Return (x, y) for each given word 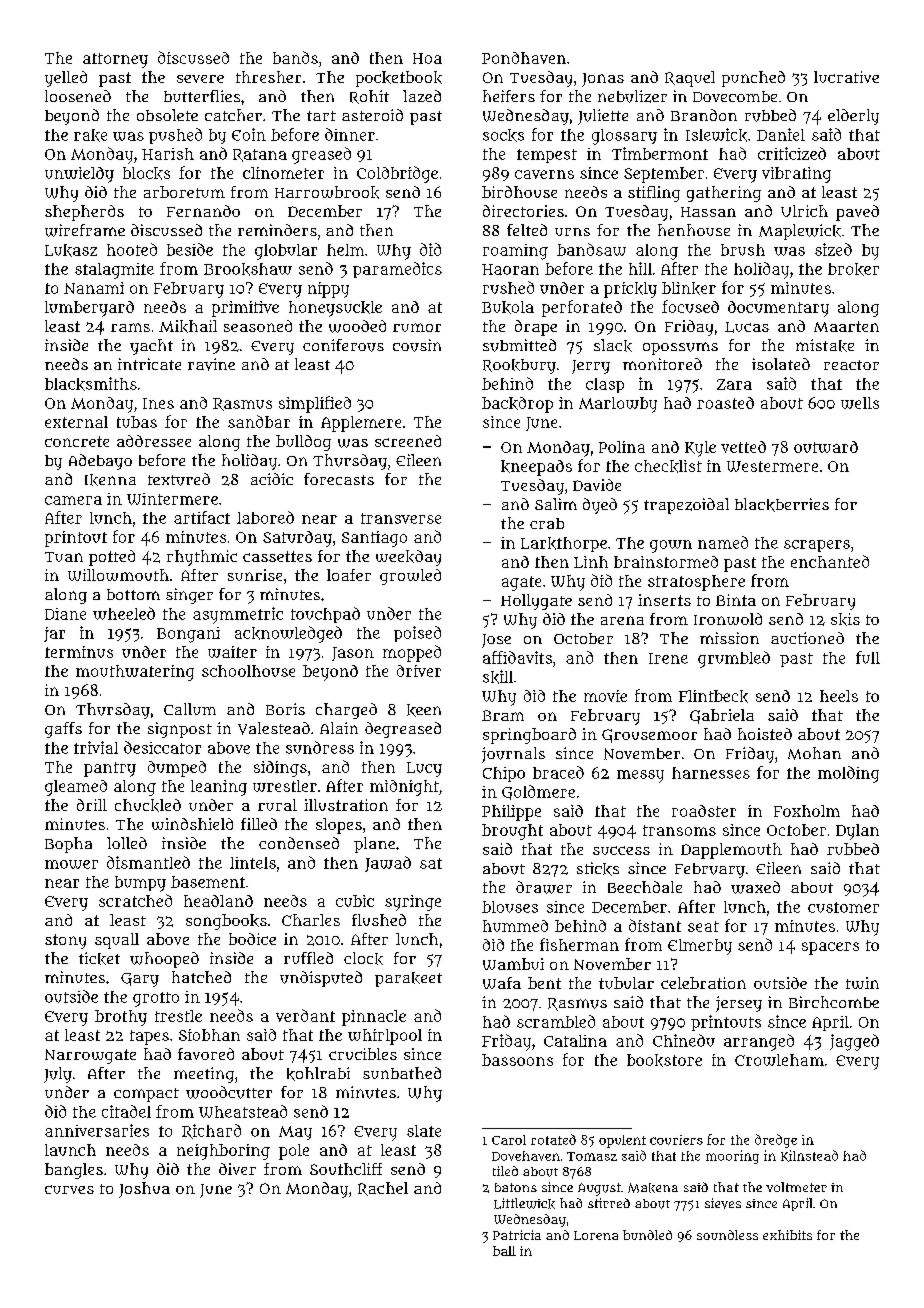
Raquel (690, 79)
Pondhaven (524, 58)
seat (703, 926)
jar (54, 634)
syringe (413, 903)
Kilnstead (809, 1156)
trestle (178, 1016)
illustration (346, 805)
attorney (115, 60)
